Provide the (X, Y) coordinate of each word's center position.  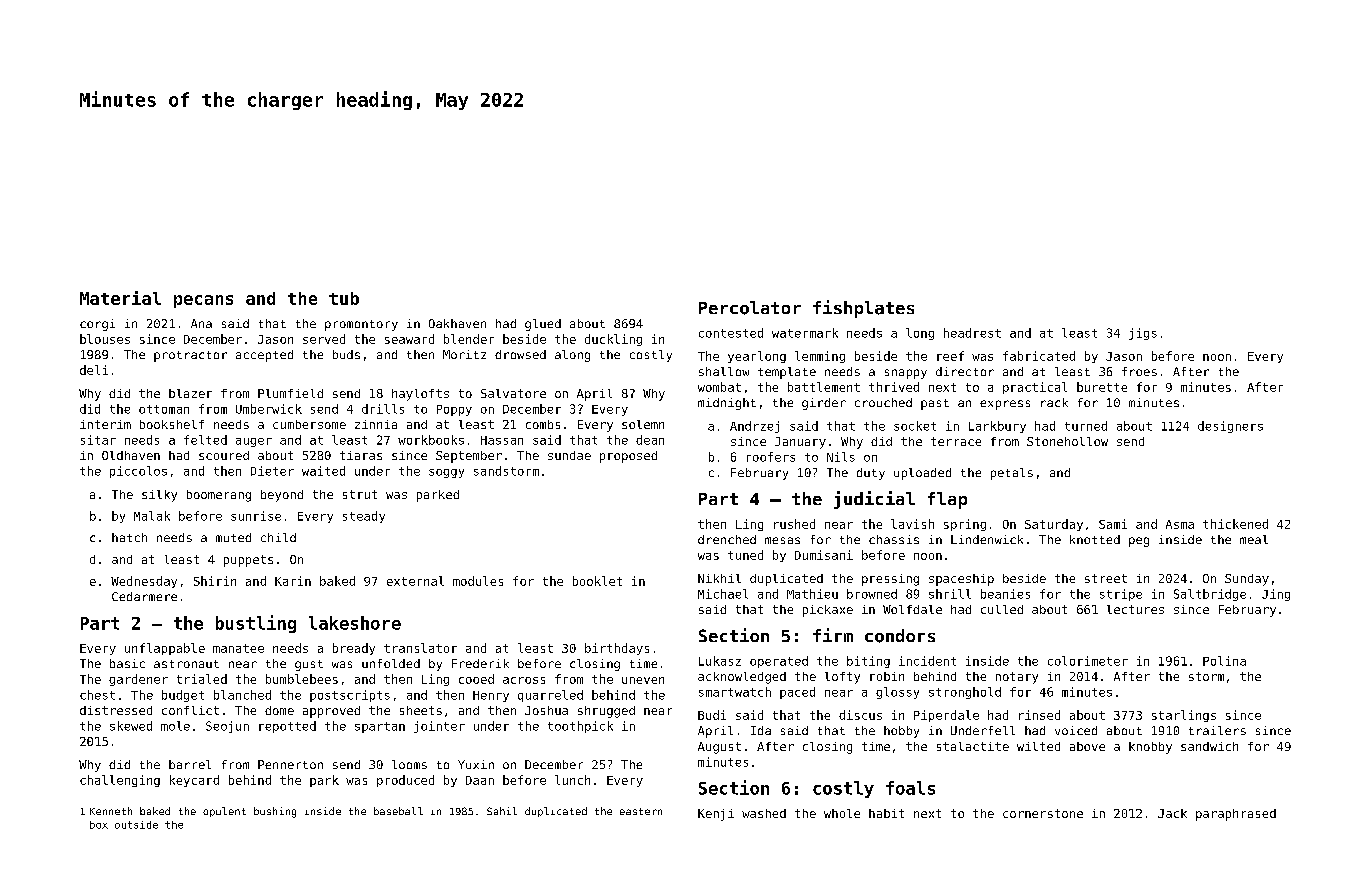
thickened (1235, 524)
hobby (901, 732)
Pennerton (290, 764)
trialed (202, 679)
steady (364, 517)
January (800, 443)
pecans (203, 301)
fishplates (863, 309)
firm (833, 635)
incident (927, 661)
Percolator (750, 308)
